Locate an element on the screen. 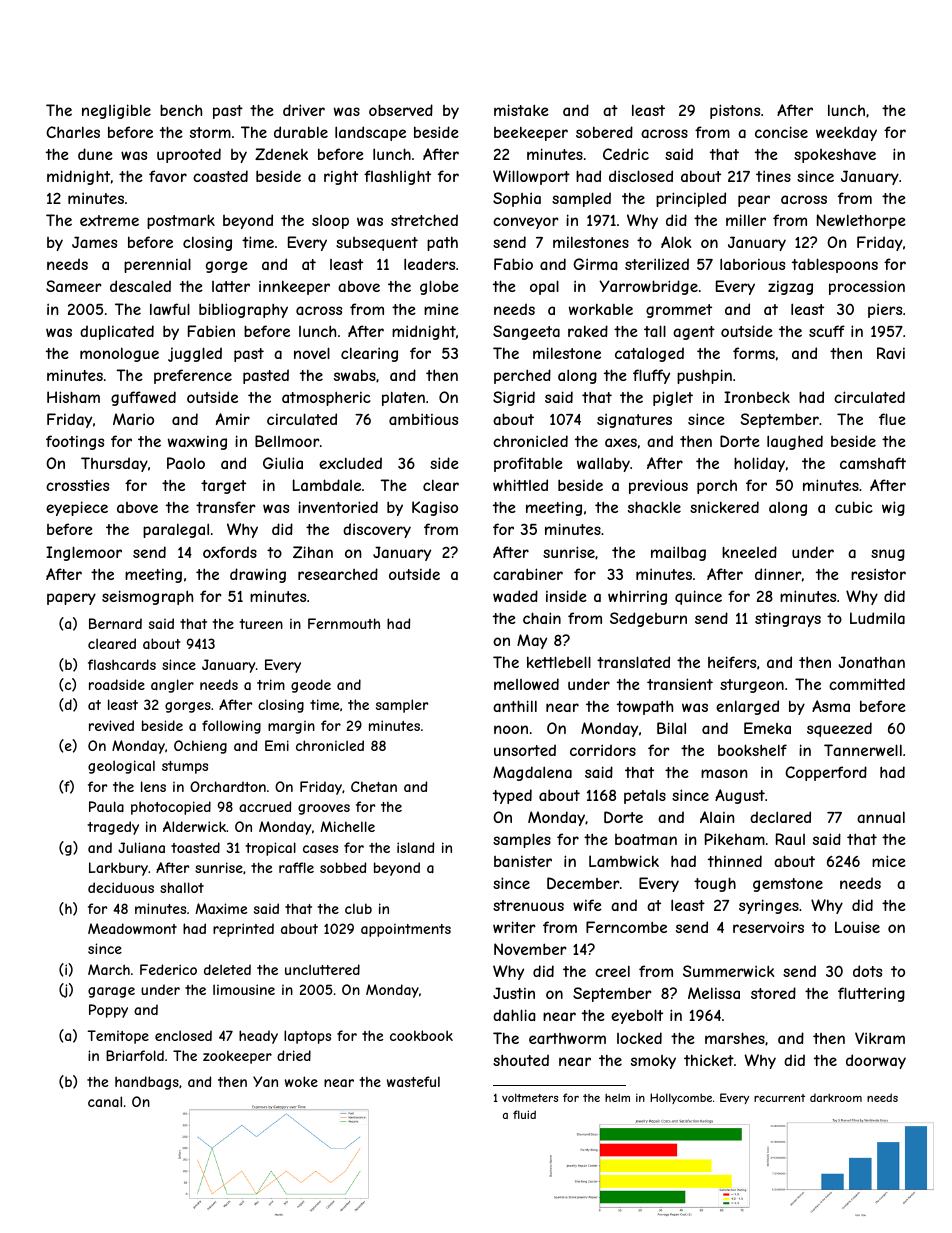  limousine is located at coordinates (244, 989).
